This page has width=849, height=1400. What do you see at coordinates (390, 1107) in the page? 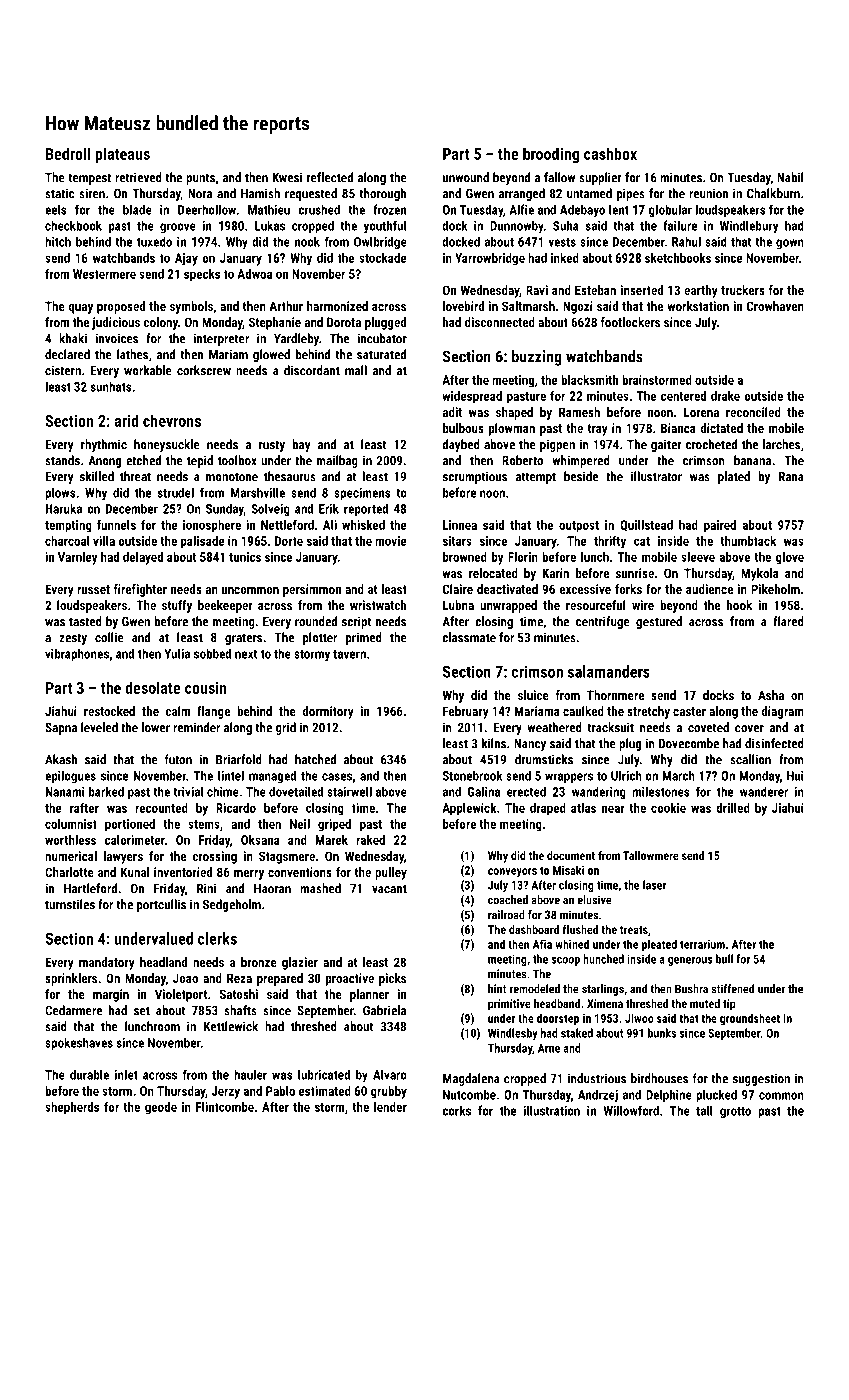
I see `lender` at bounding box center [390, 1107].
